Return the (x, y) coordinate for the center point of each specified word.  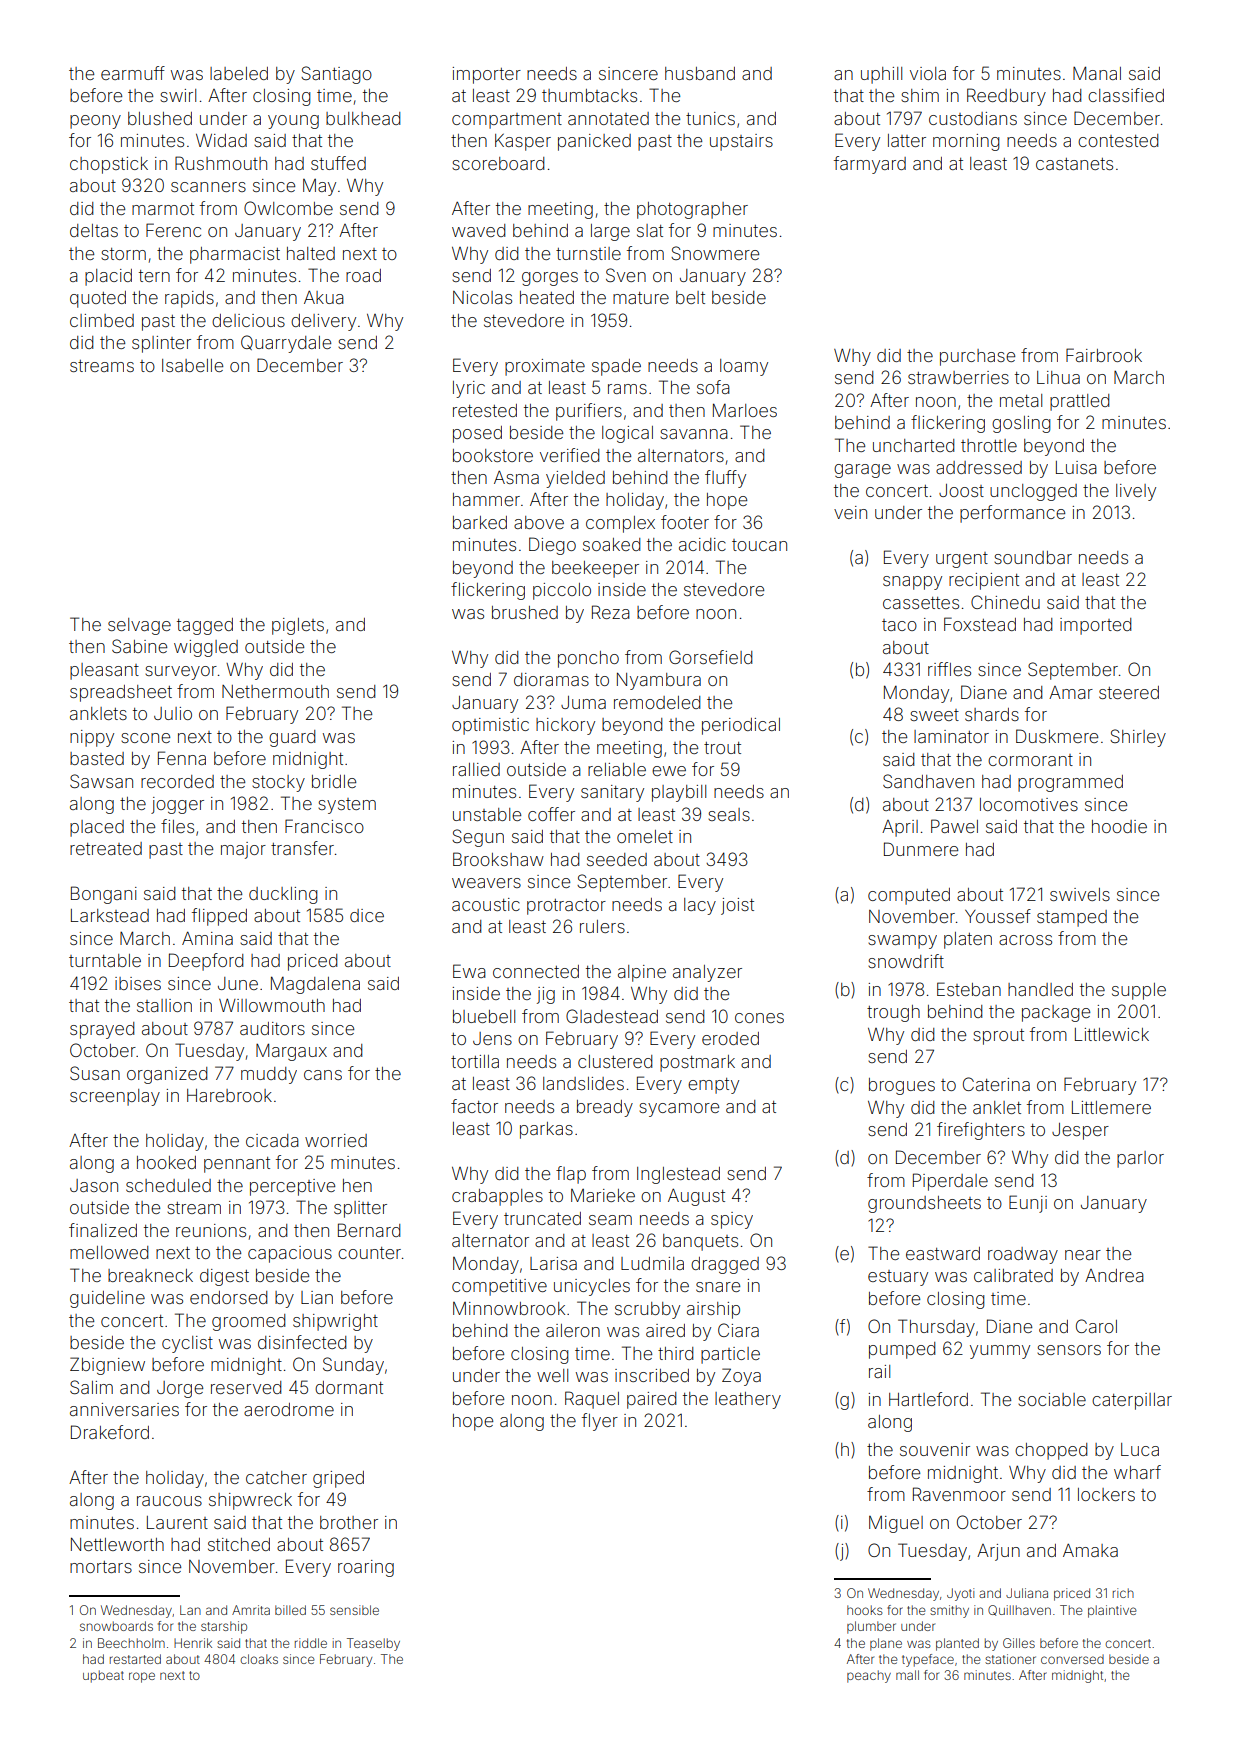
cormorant (1030, 760)
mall (907, 1675)
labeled (239, 73)
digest (224, 1277)
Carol (1096, 1326)
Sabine (139, 646)
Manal (1097, 73)
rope (142, 1677)
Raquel (592, 1400)
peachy (869, 1676)
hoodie (1119, 826)
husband (700, 73)
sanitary (612, 793)
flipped (219, 917)
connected (536, 971)
